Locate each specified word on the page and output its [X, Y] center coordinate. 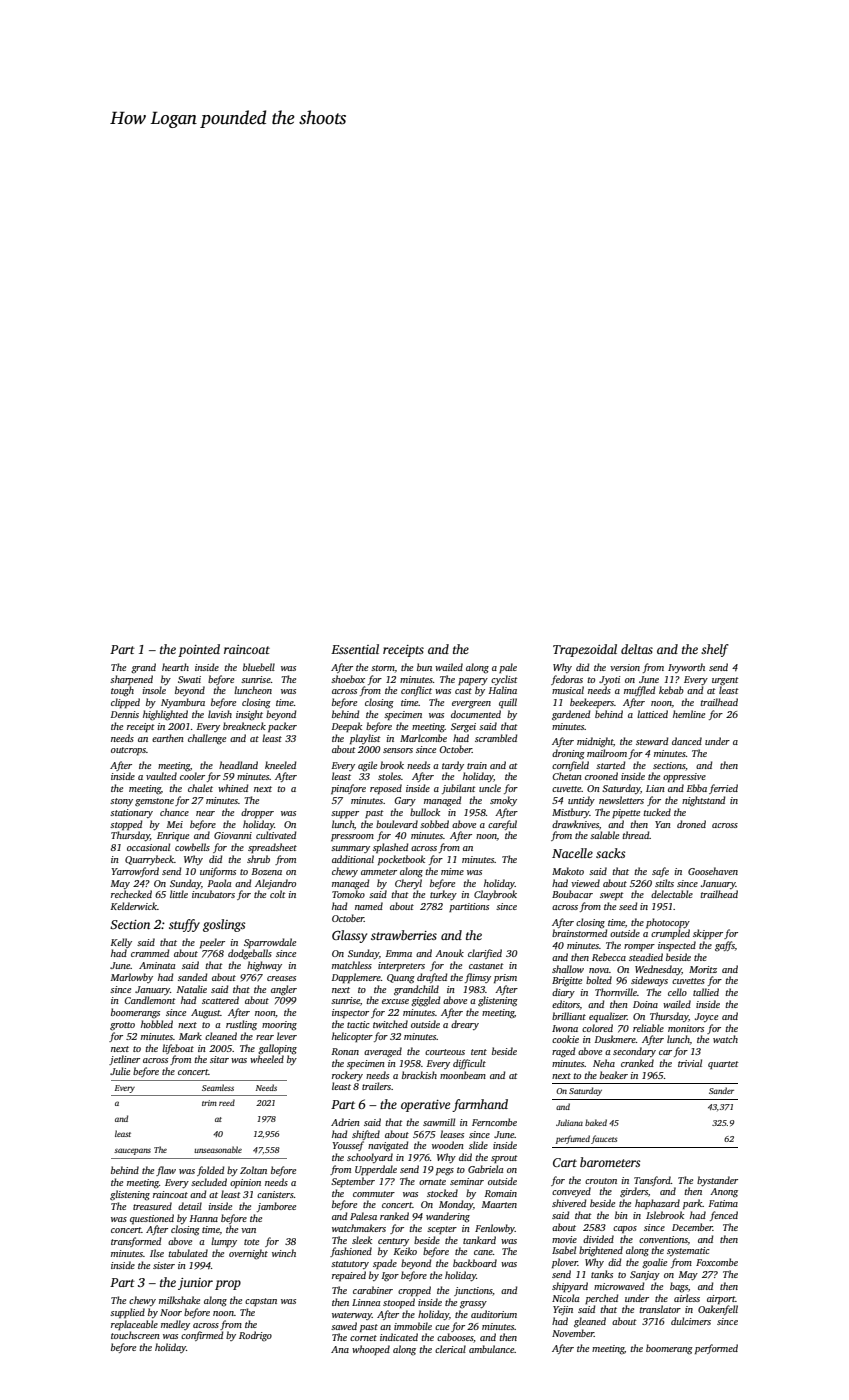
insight [249, 715]
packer [282, 727]
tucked [657, 812]
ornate [432, 1182]
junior [195, 1284]
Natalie [192, 989]
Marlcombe [423, 738]
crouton [601, 1181]
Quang [401, 979]
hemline [689, 714]
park [693, 1204]
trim [209, 1103]
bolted [599, 980]
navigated [388, 1146]
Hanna [203, 1218]
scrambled [496, 738]
